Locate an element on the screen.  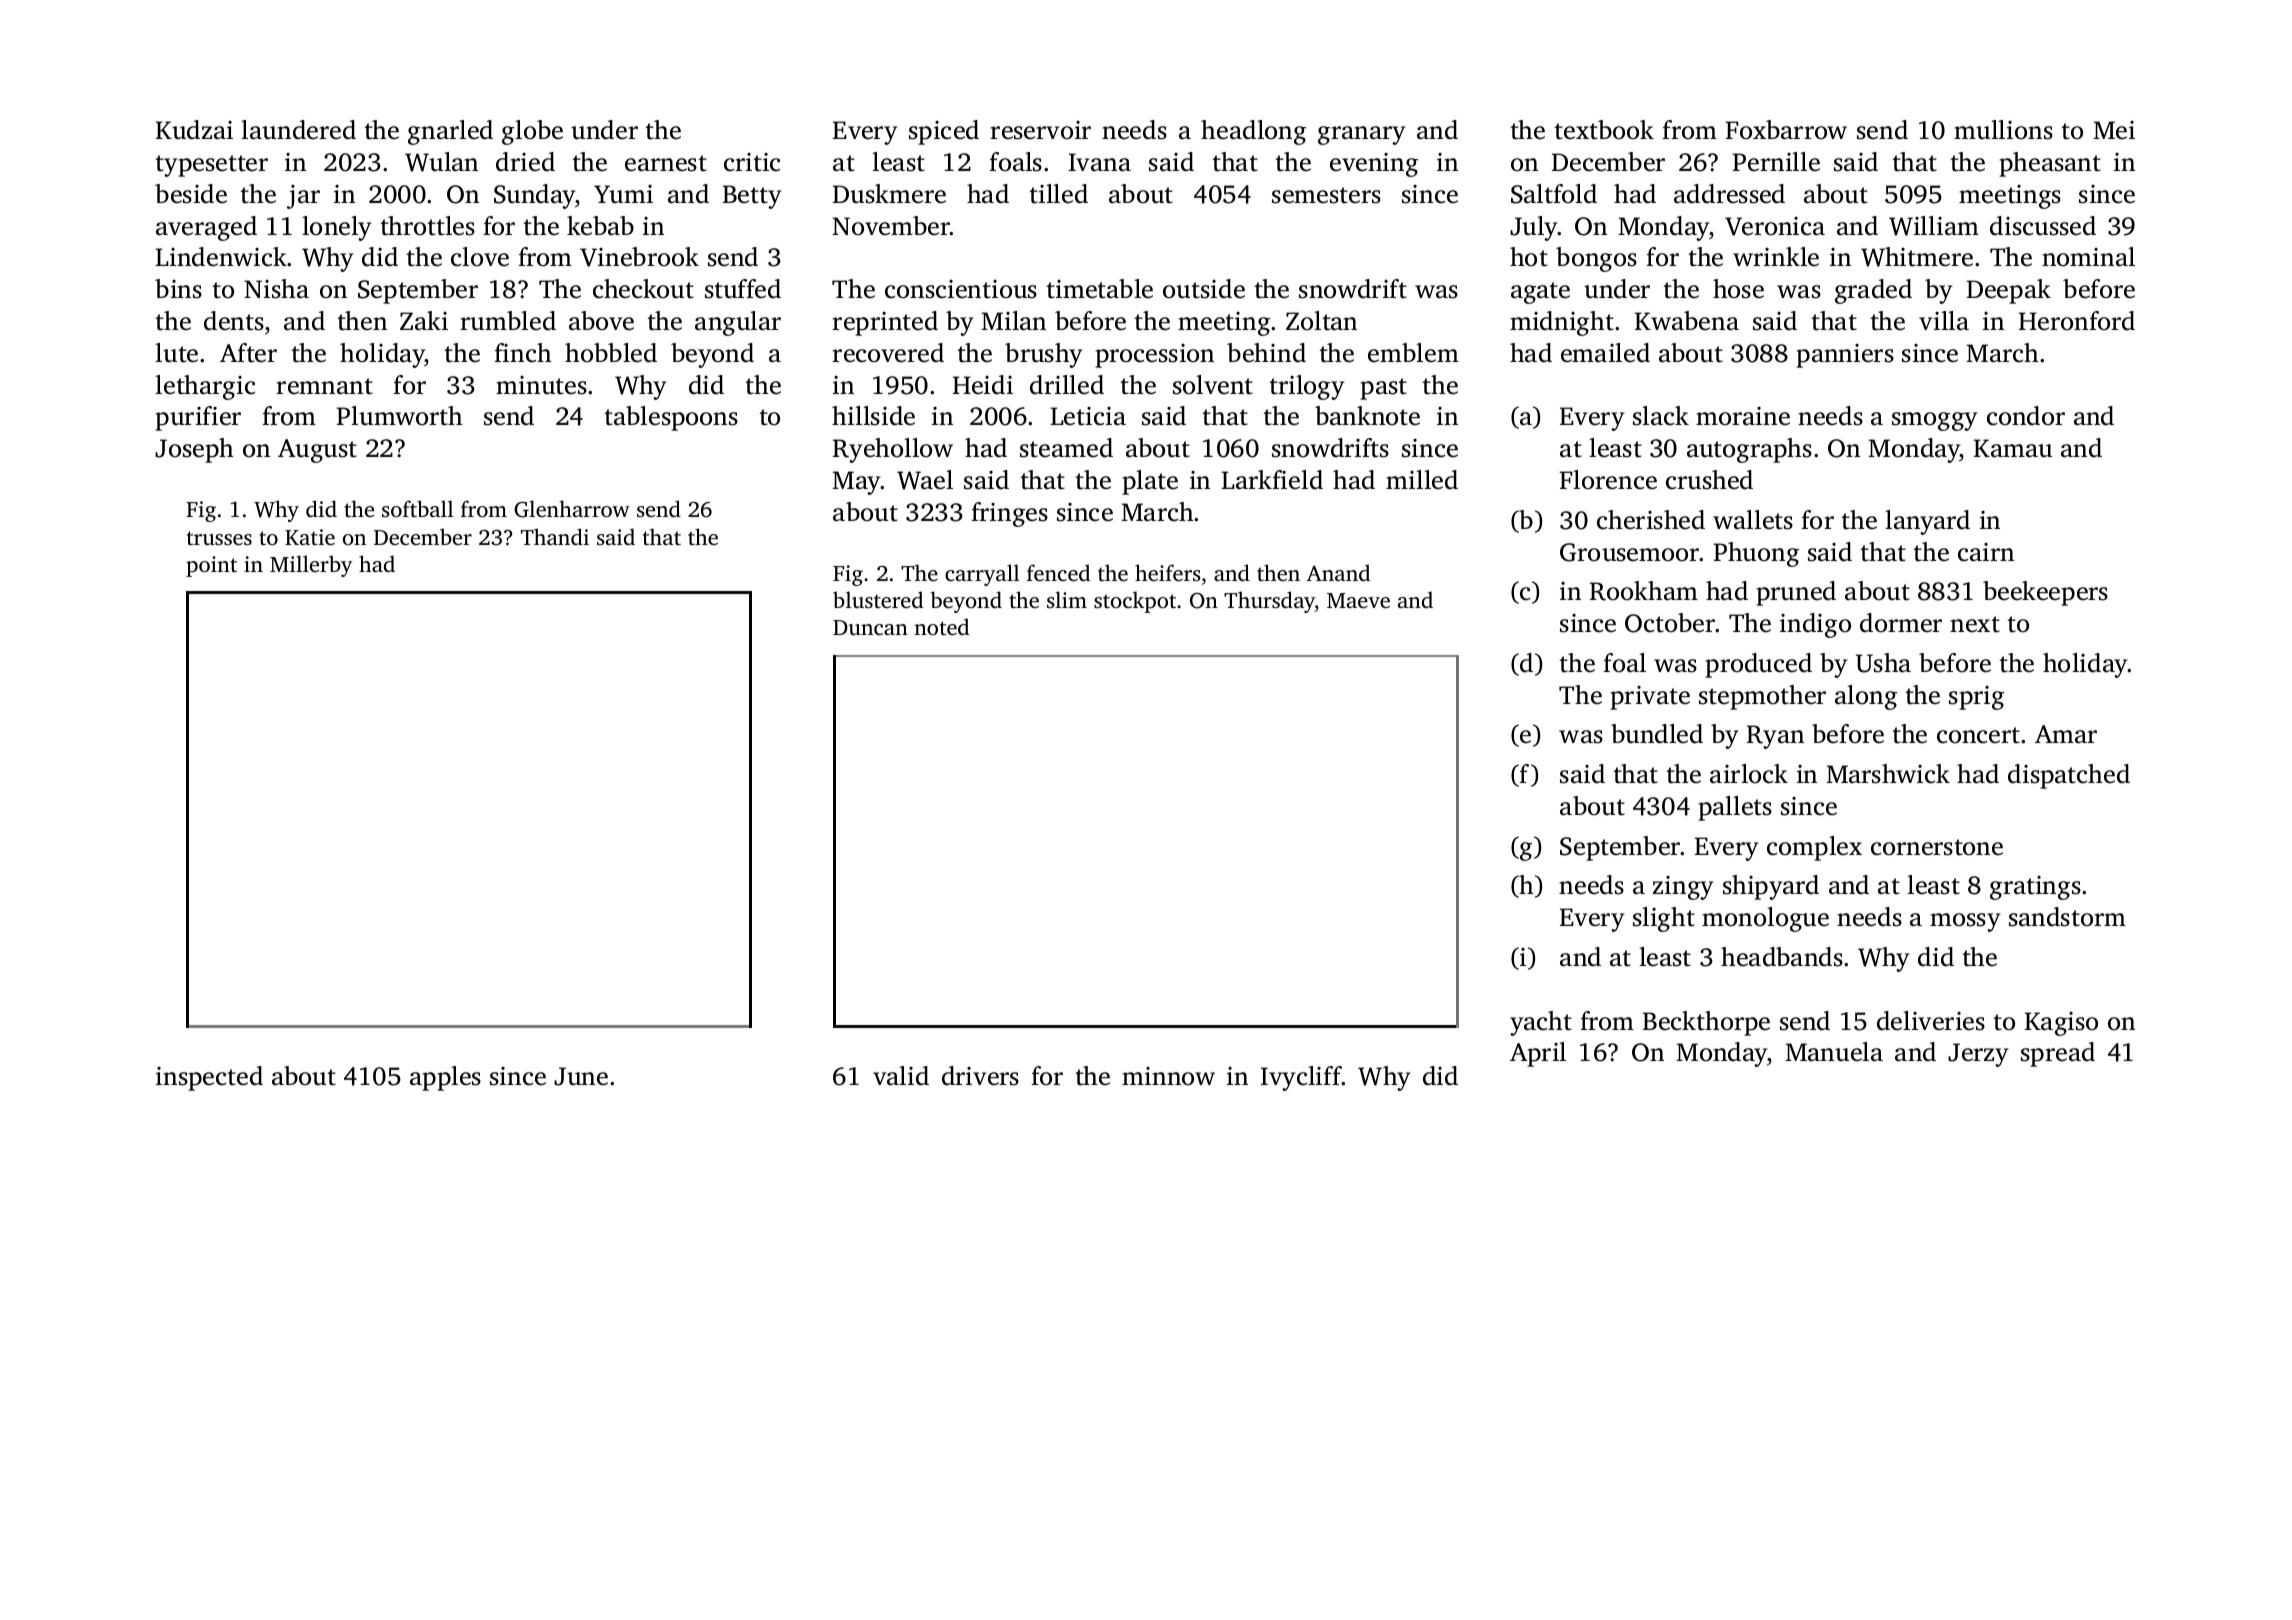
zingy is located at coordinates (1683, 888).
